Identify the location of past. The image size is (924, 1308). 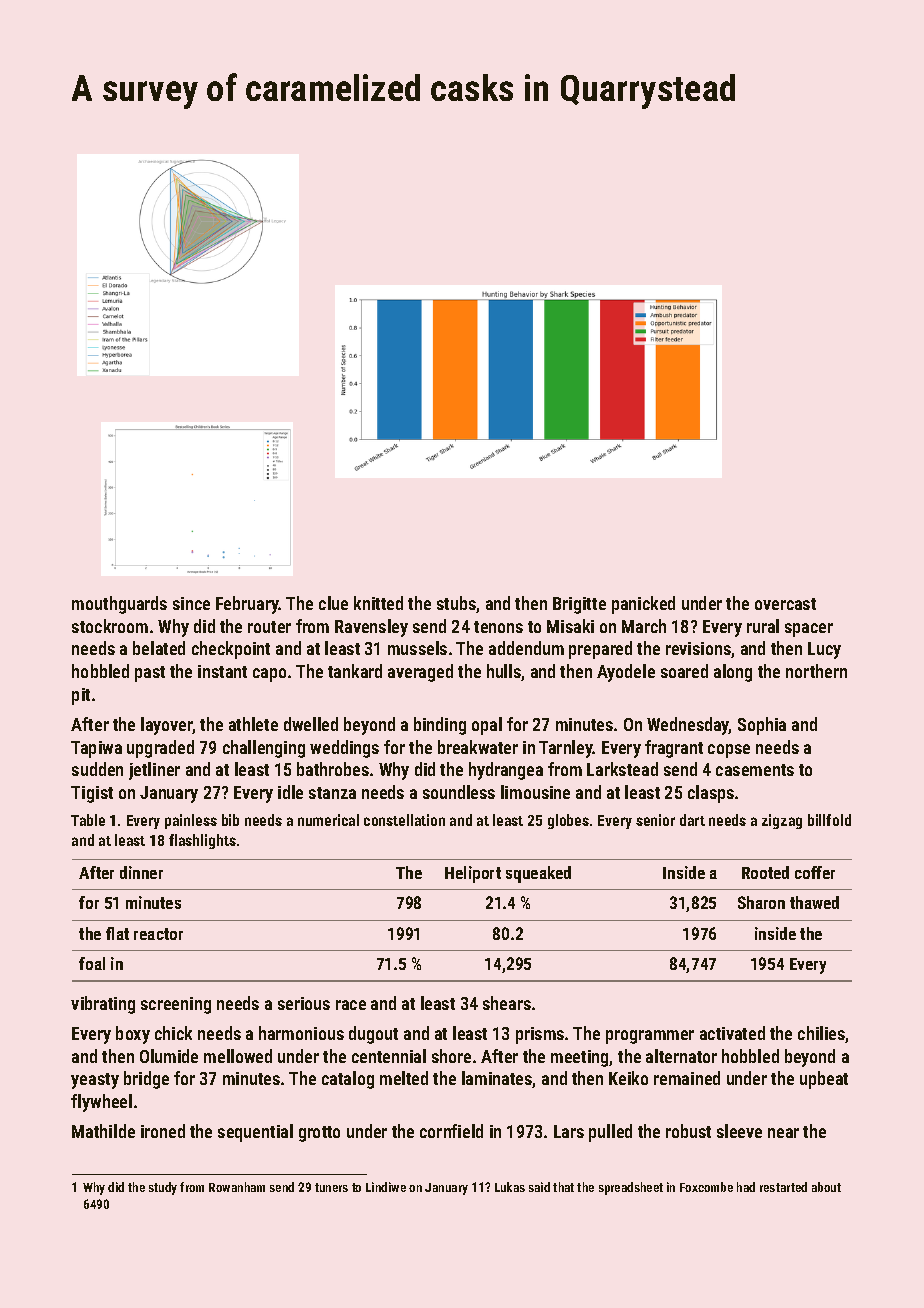
(150, 674).
